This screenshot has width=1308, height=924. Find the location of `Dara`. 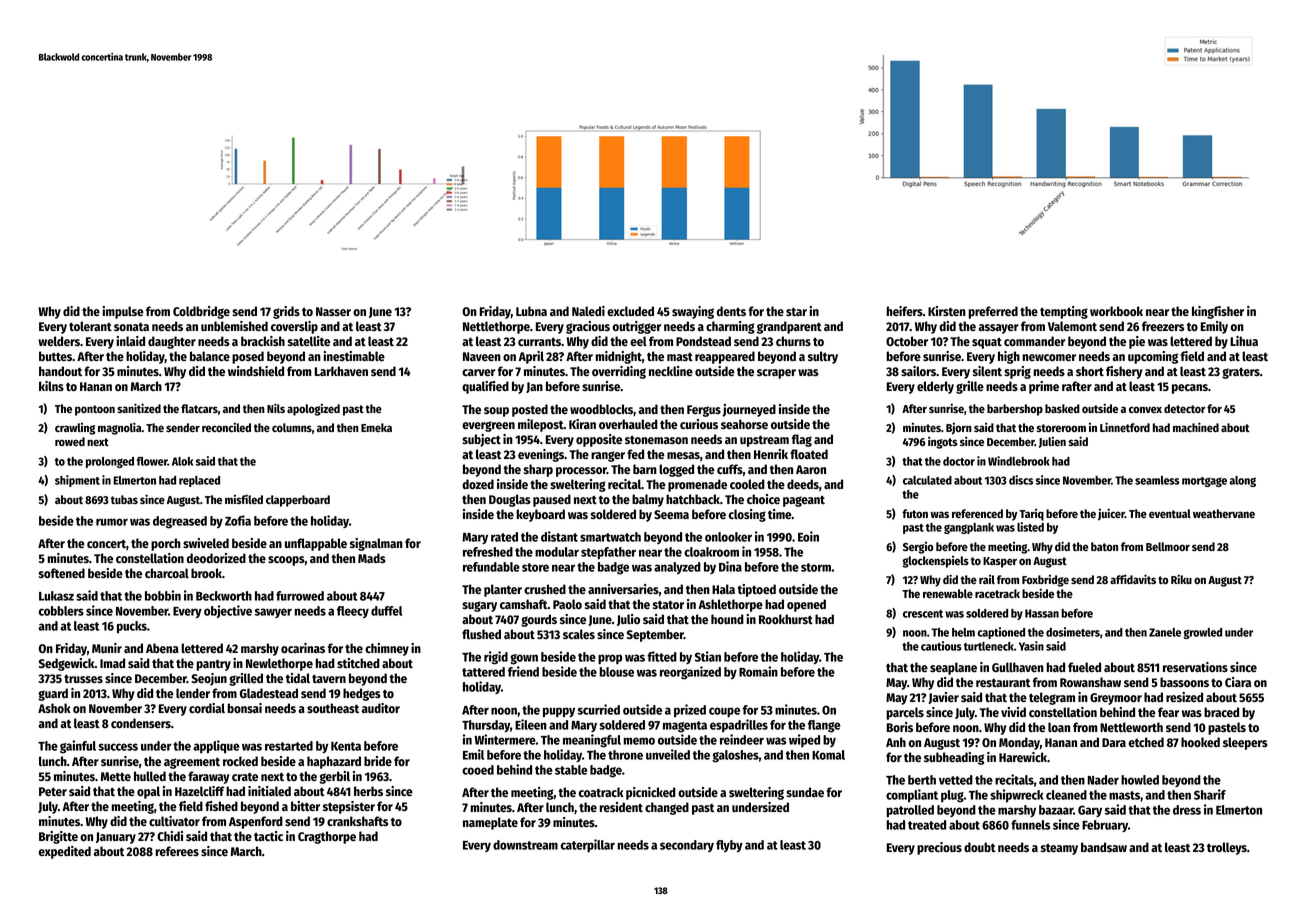

Dara is located at coordinates (1114, 742).
